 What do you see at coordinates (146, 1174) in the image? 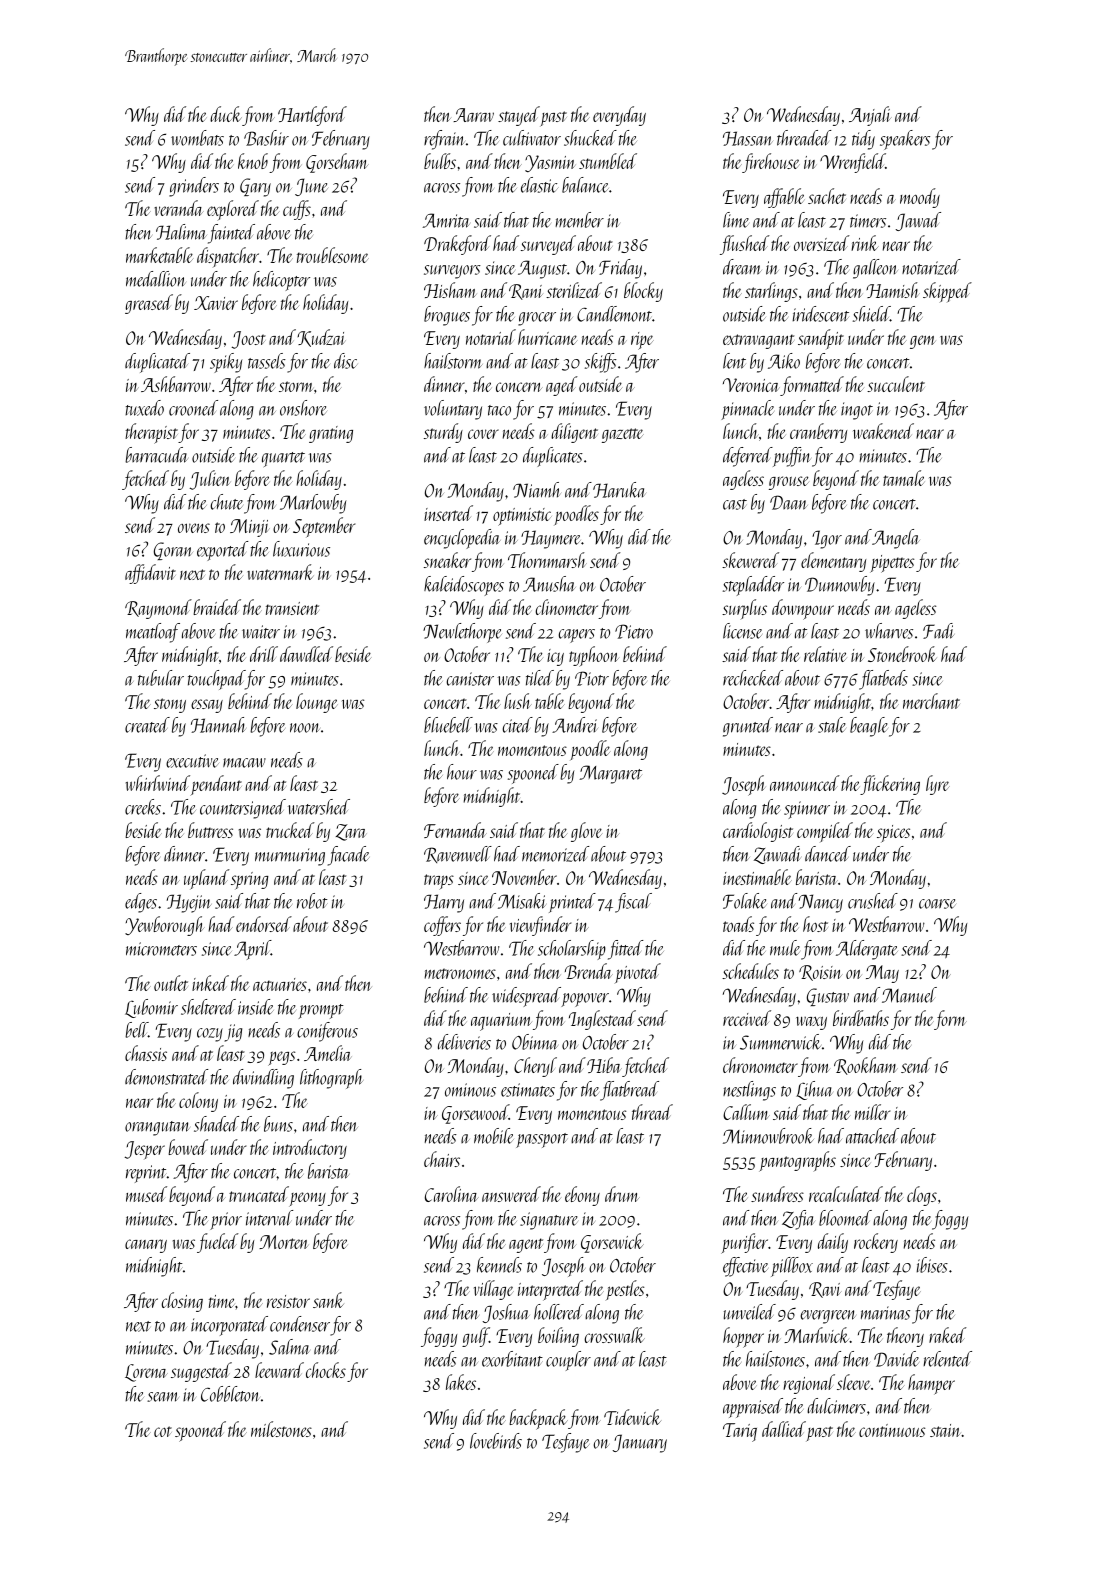
I see `reprint` at bounding box center [146, 1174].
